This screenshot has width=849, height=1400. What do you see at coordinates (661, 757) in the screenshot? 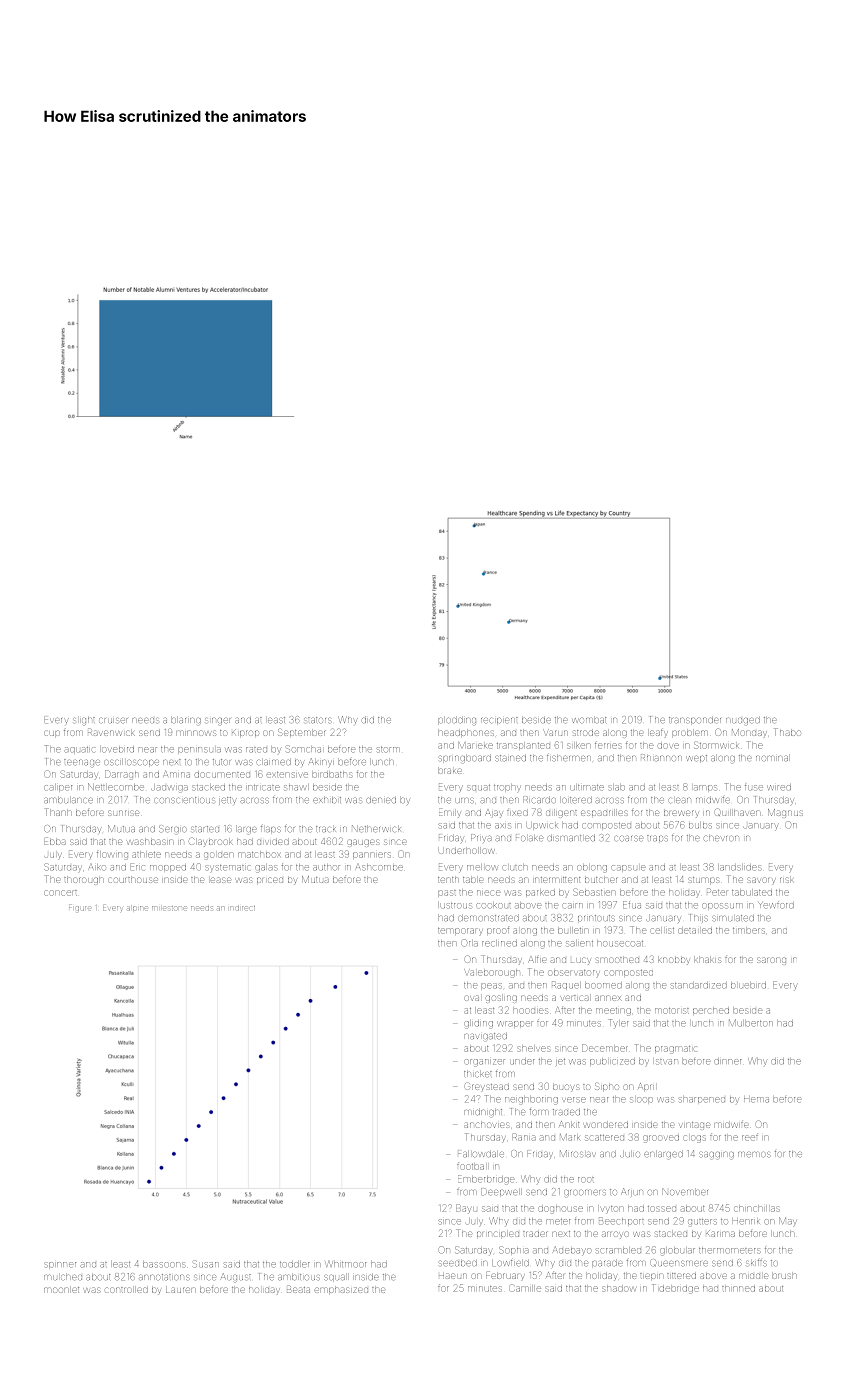
I see `Rhiannon` at bounding box center [661, 757].
